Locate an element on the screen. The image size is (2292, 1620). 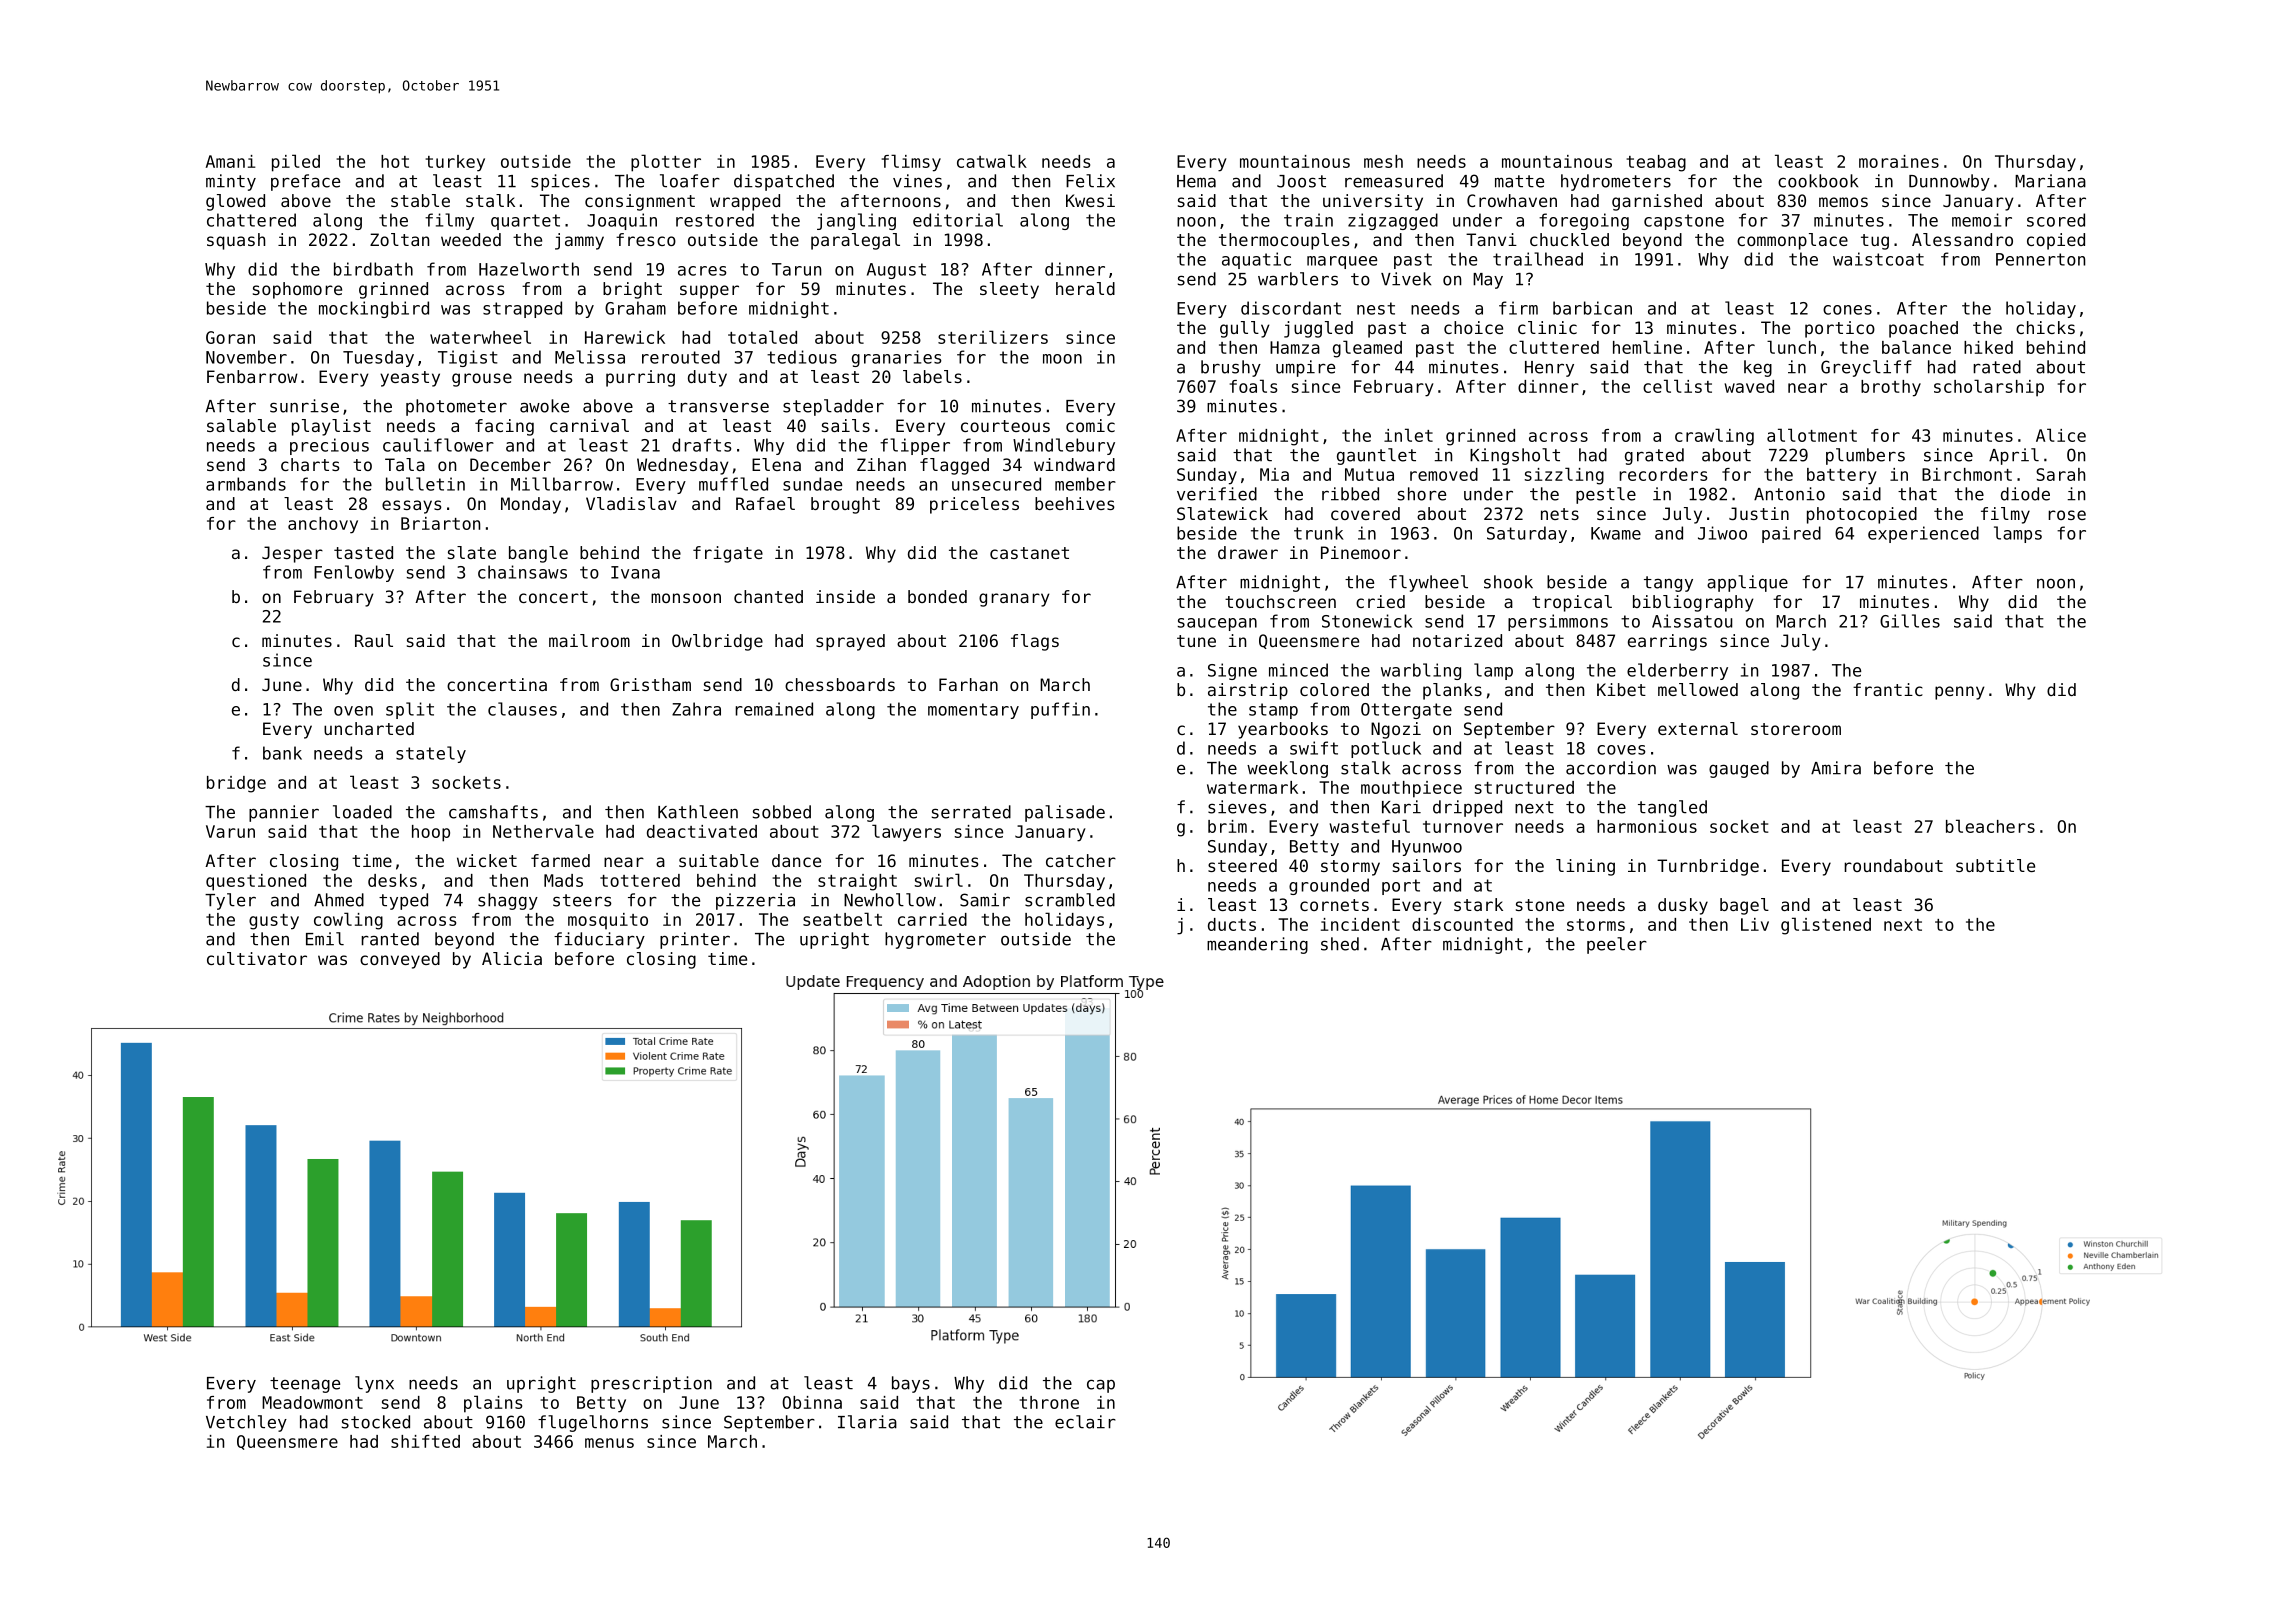
conveyed is located at coordinates (400, 960).
